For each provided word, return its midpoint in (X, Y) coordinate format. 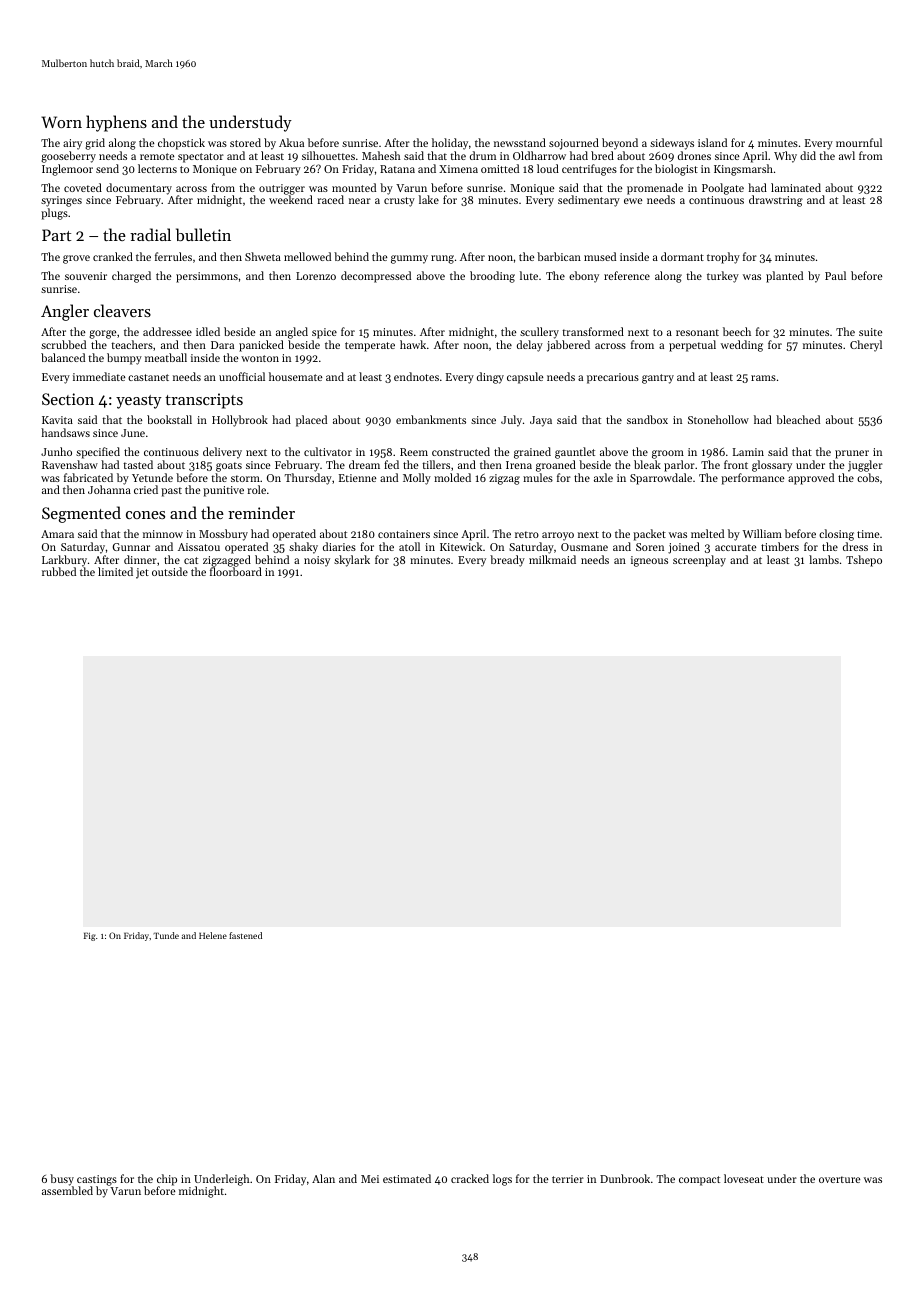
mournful (859, 142)
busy (62, 1180)
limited (115, 571)
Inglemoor (67, 170)
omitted (500, 168)
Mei (370, 1179)
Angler (65, 312)
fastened (245, 935)
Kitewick (461, 546)
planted (784, 277)
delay (530, 346)
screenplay (699, 561)
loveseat (744, 1178)
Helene (213, 935)
